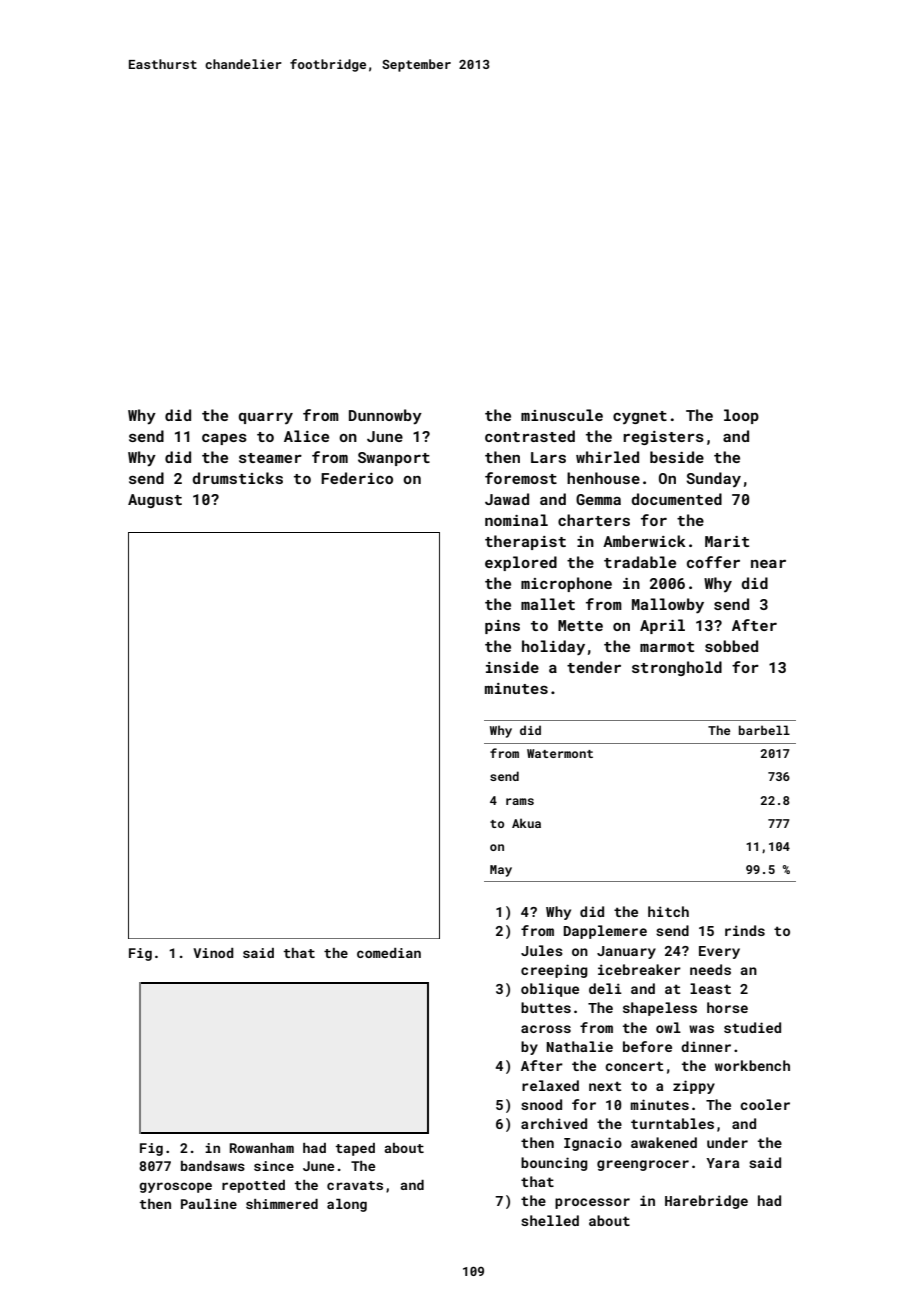  I want to click on bandsaws, so click(213, 1166).
